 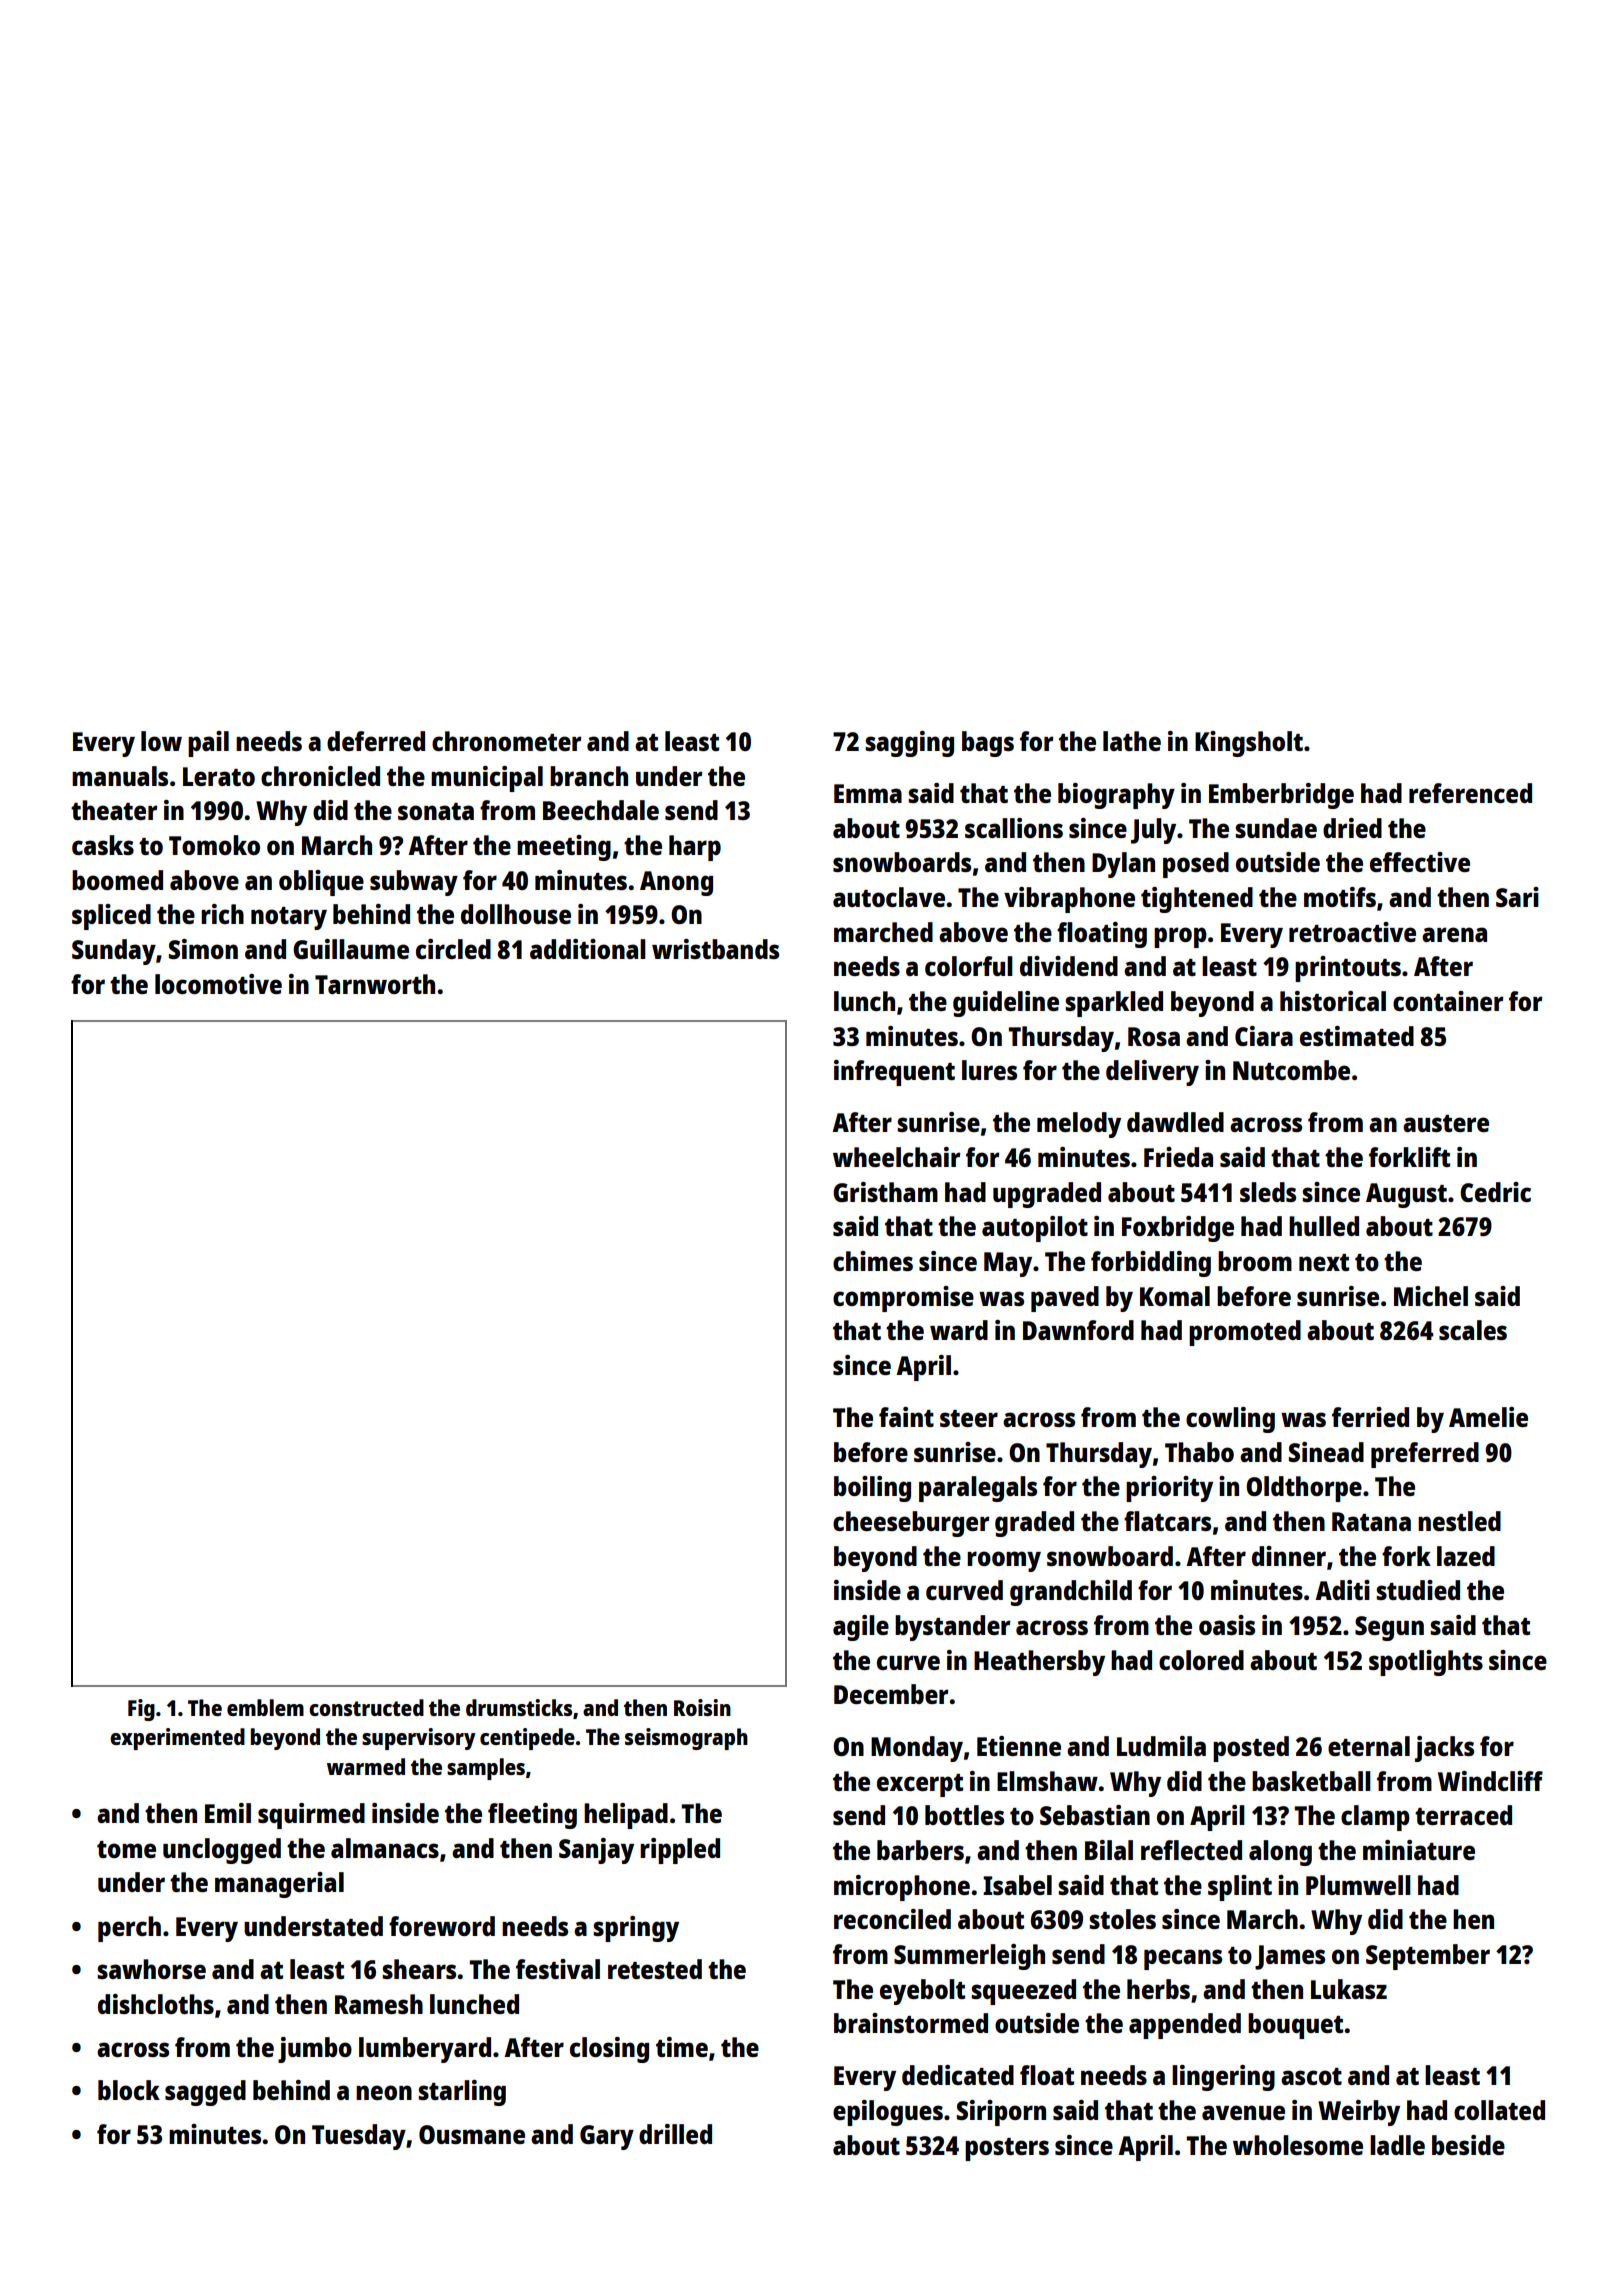 I want to click on wristbands, so click(x=715, y=949).
